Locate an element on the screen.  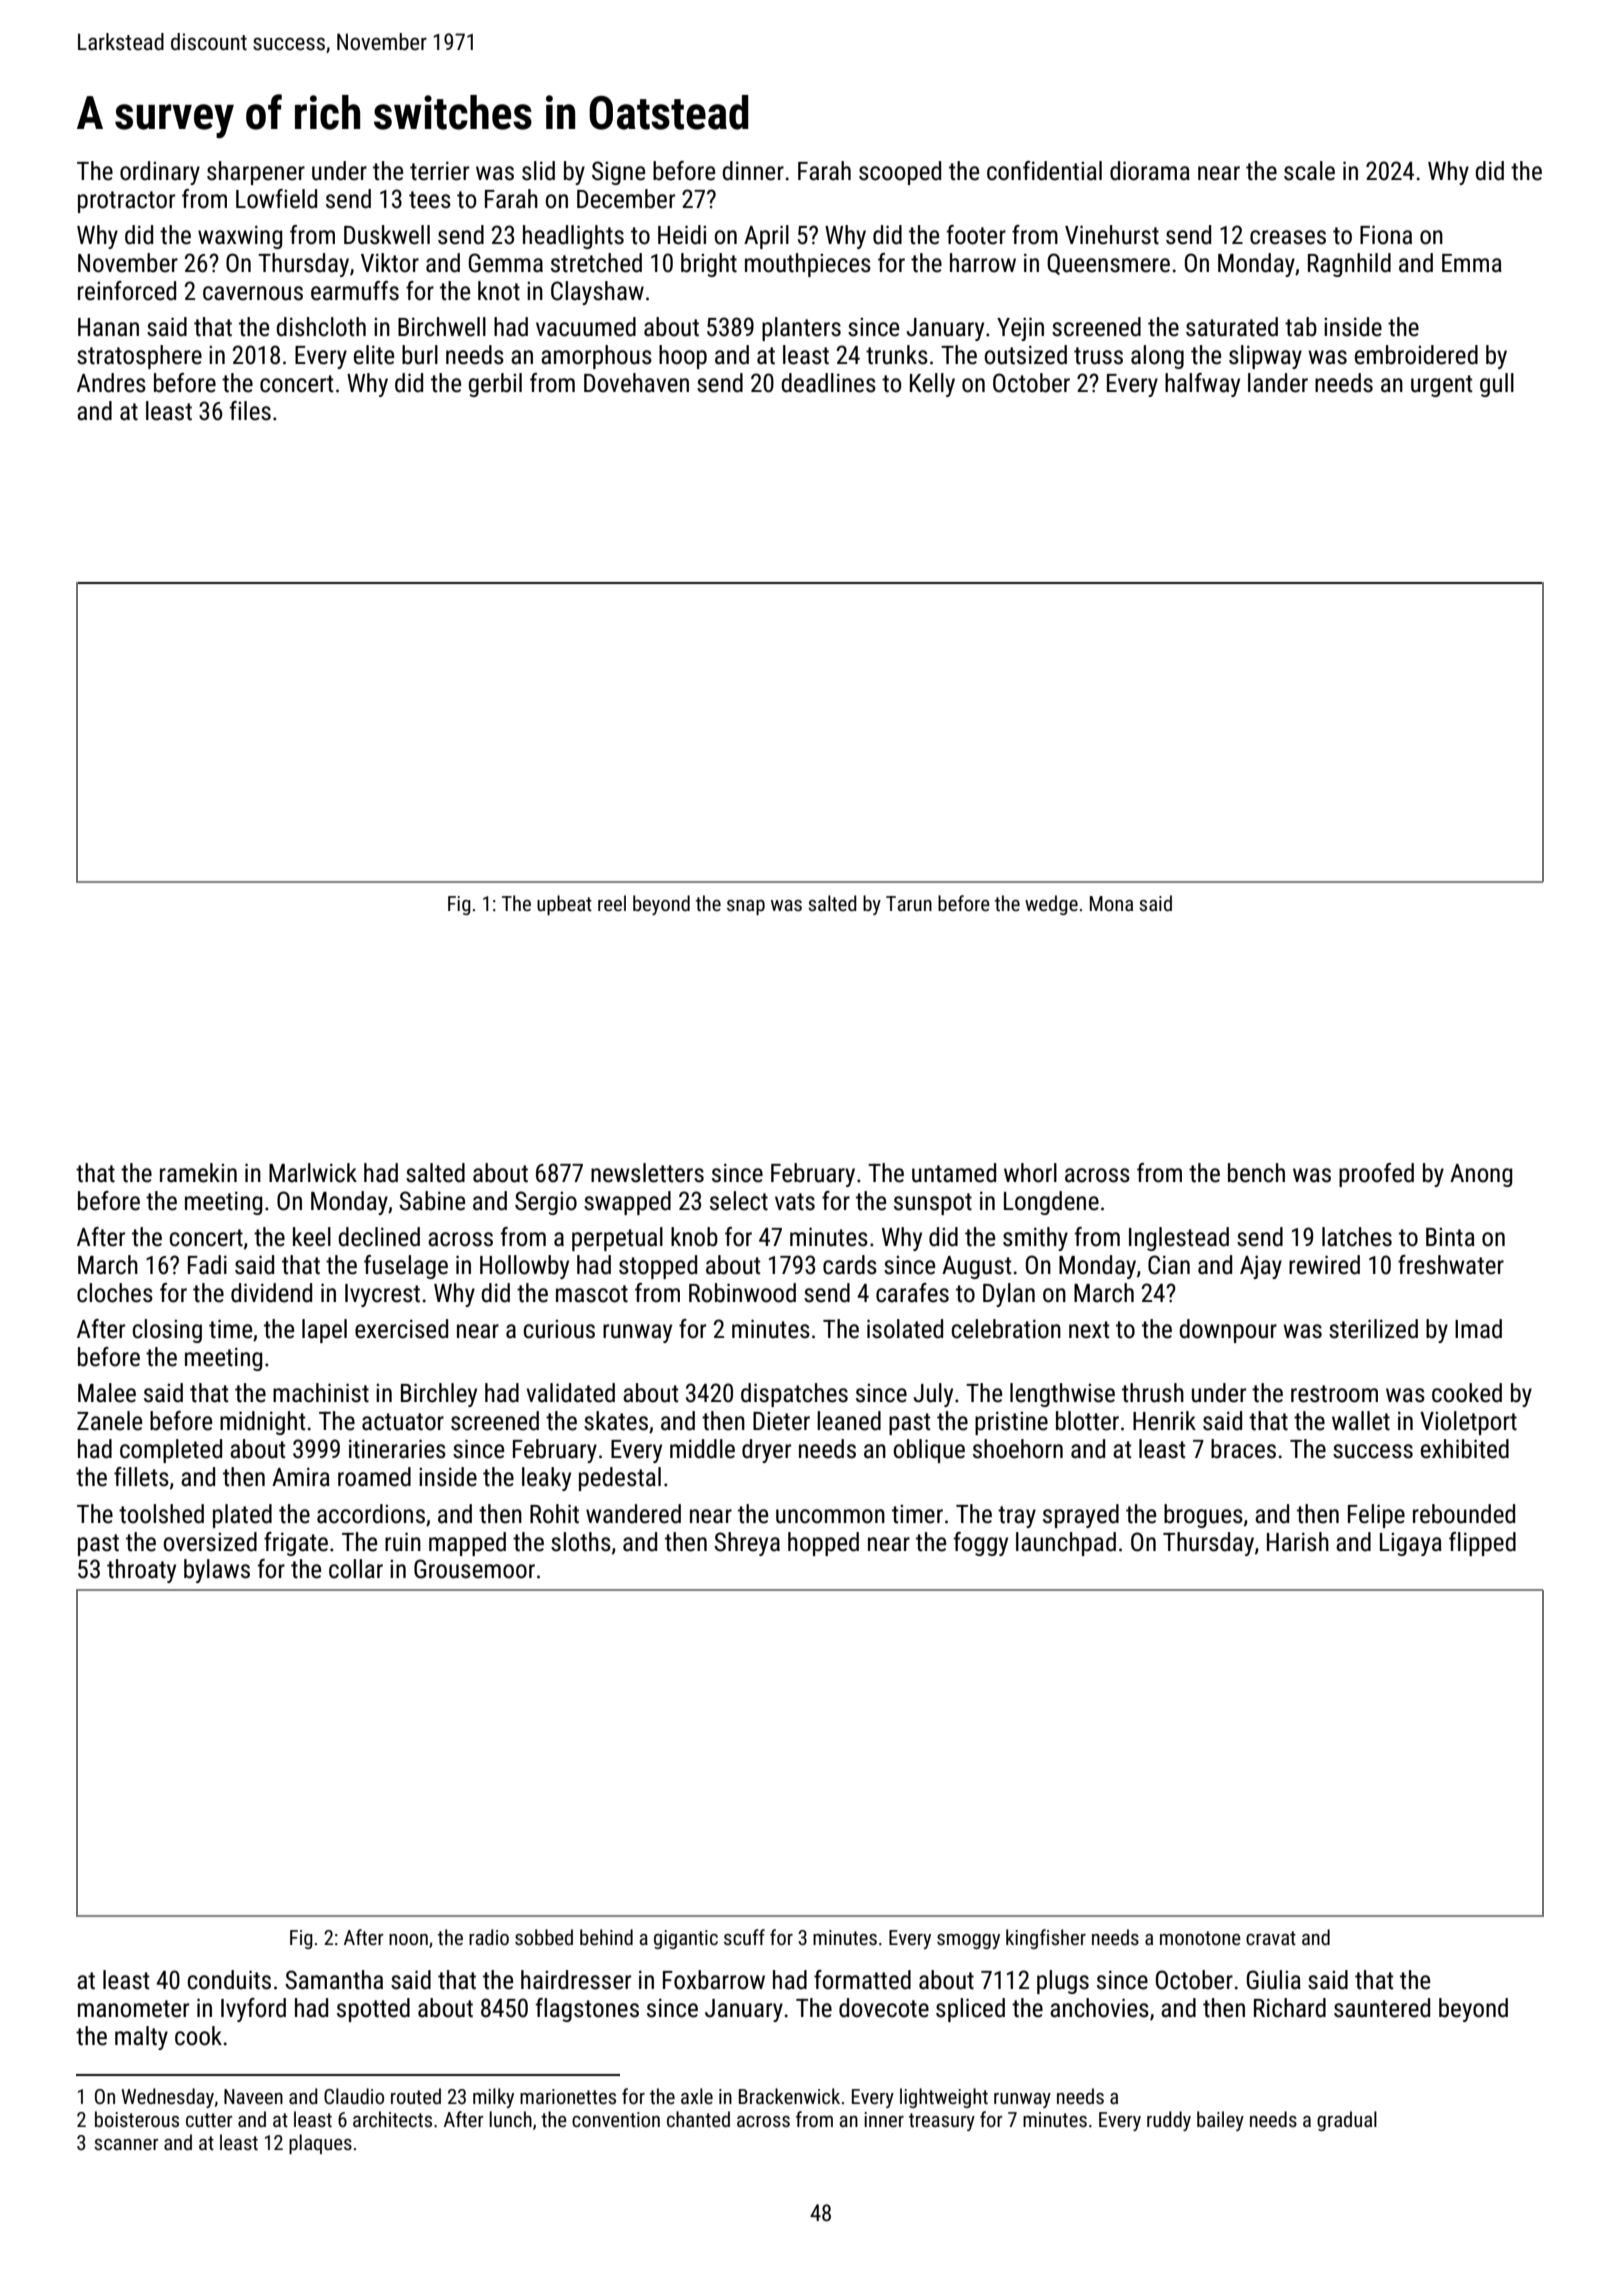
Mona is located at coordinates (1111, 903).
